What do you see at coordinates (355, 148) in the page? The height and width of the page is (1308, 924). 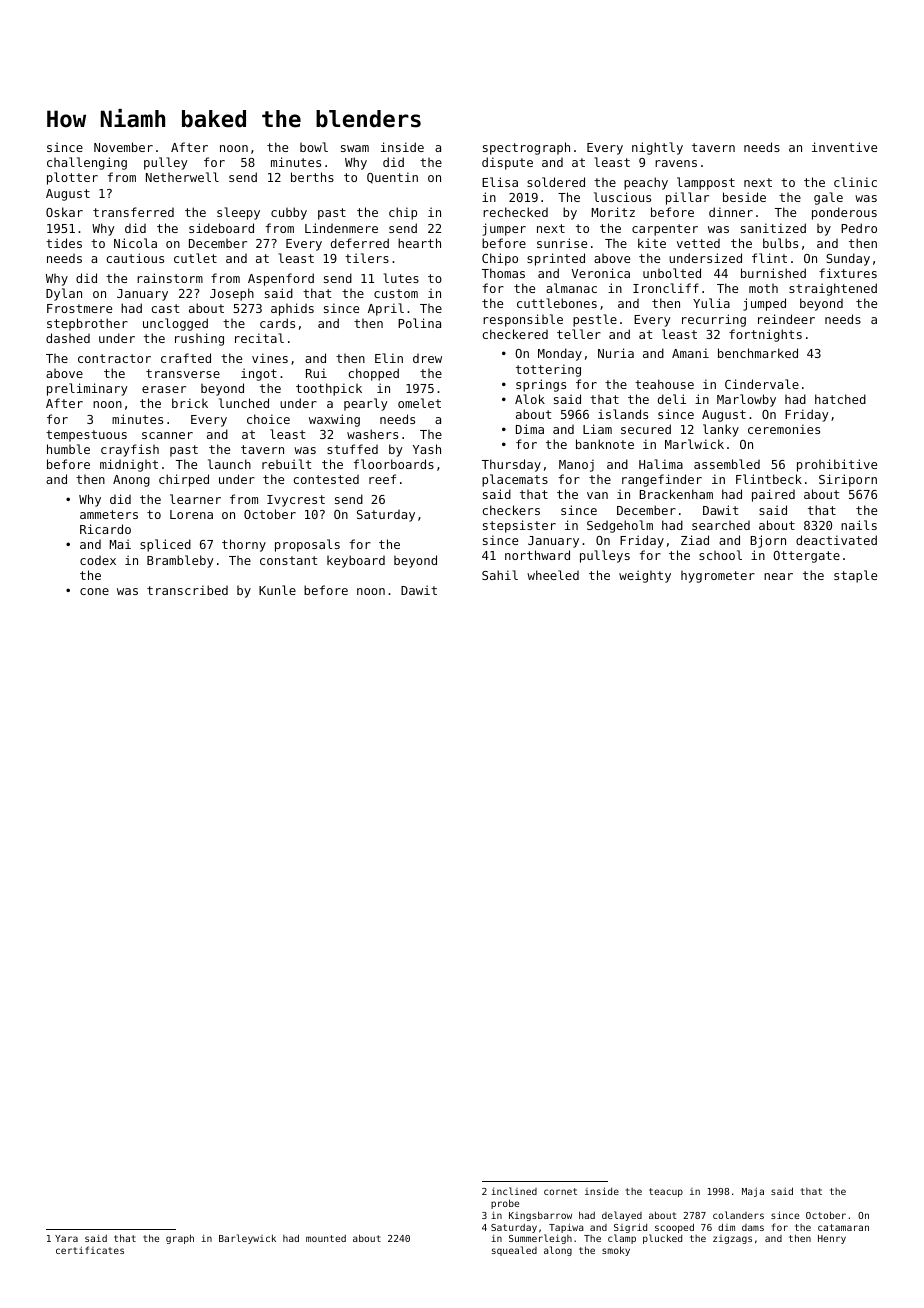 I see `swam` at bounding box center [355, 148].
